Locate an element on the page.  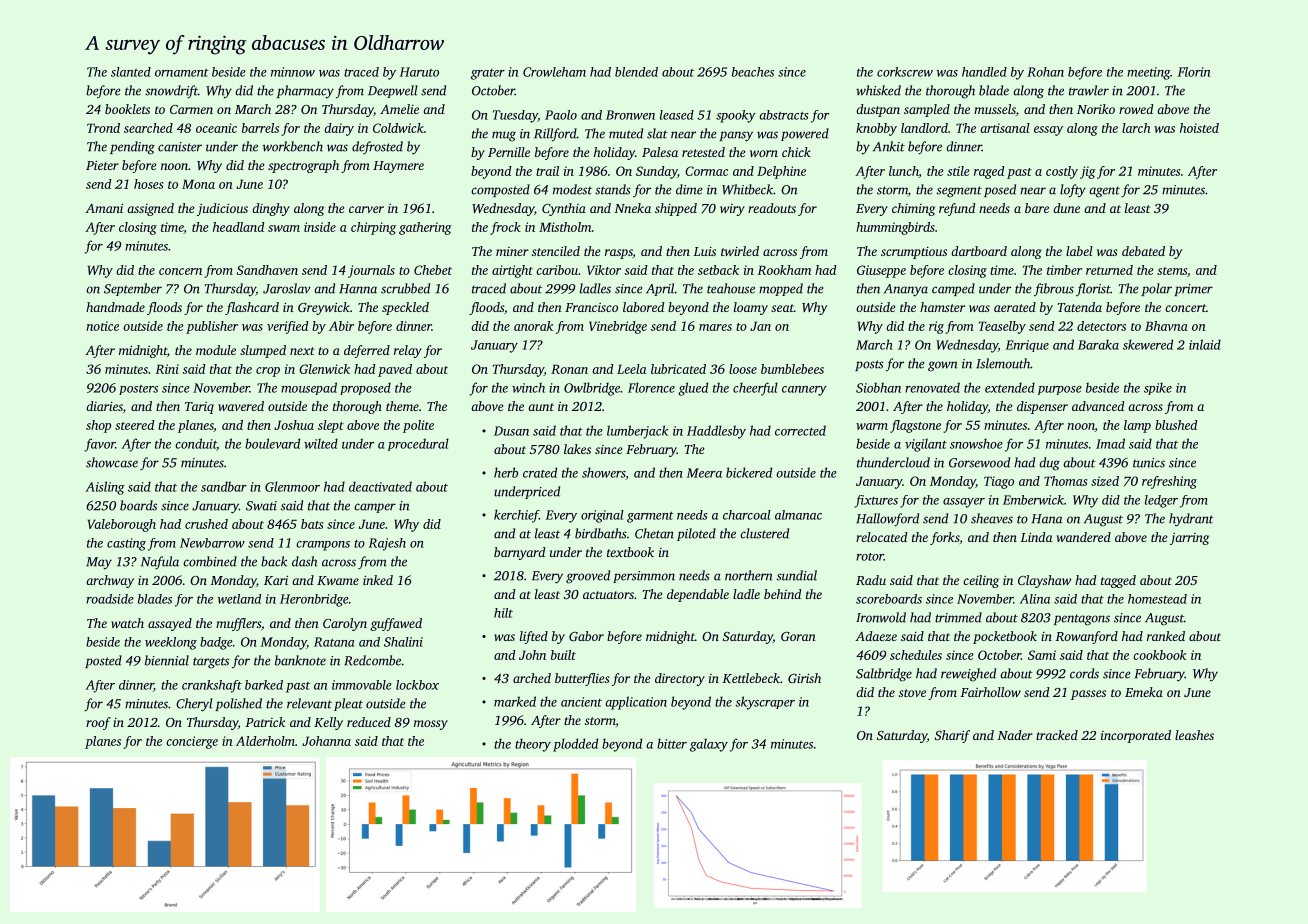
Imad is located at coordinates (1110, 443).
